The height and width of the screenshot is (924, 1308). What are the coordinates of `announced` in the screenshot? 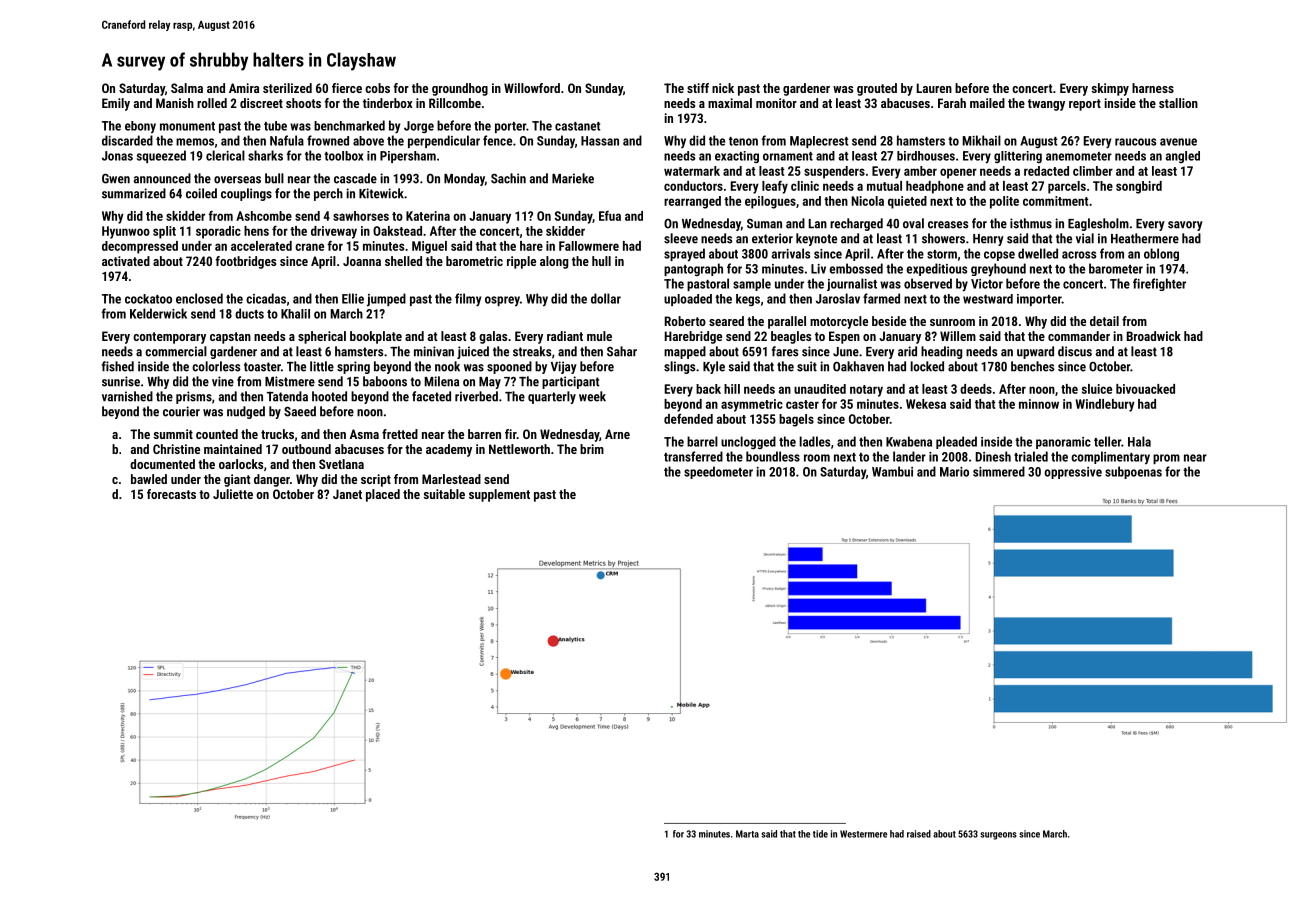 It's located at (162, 178).
